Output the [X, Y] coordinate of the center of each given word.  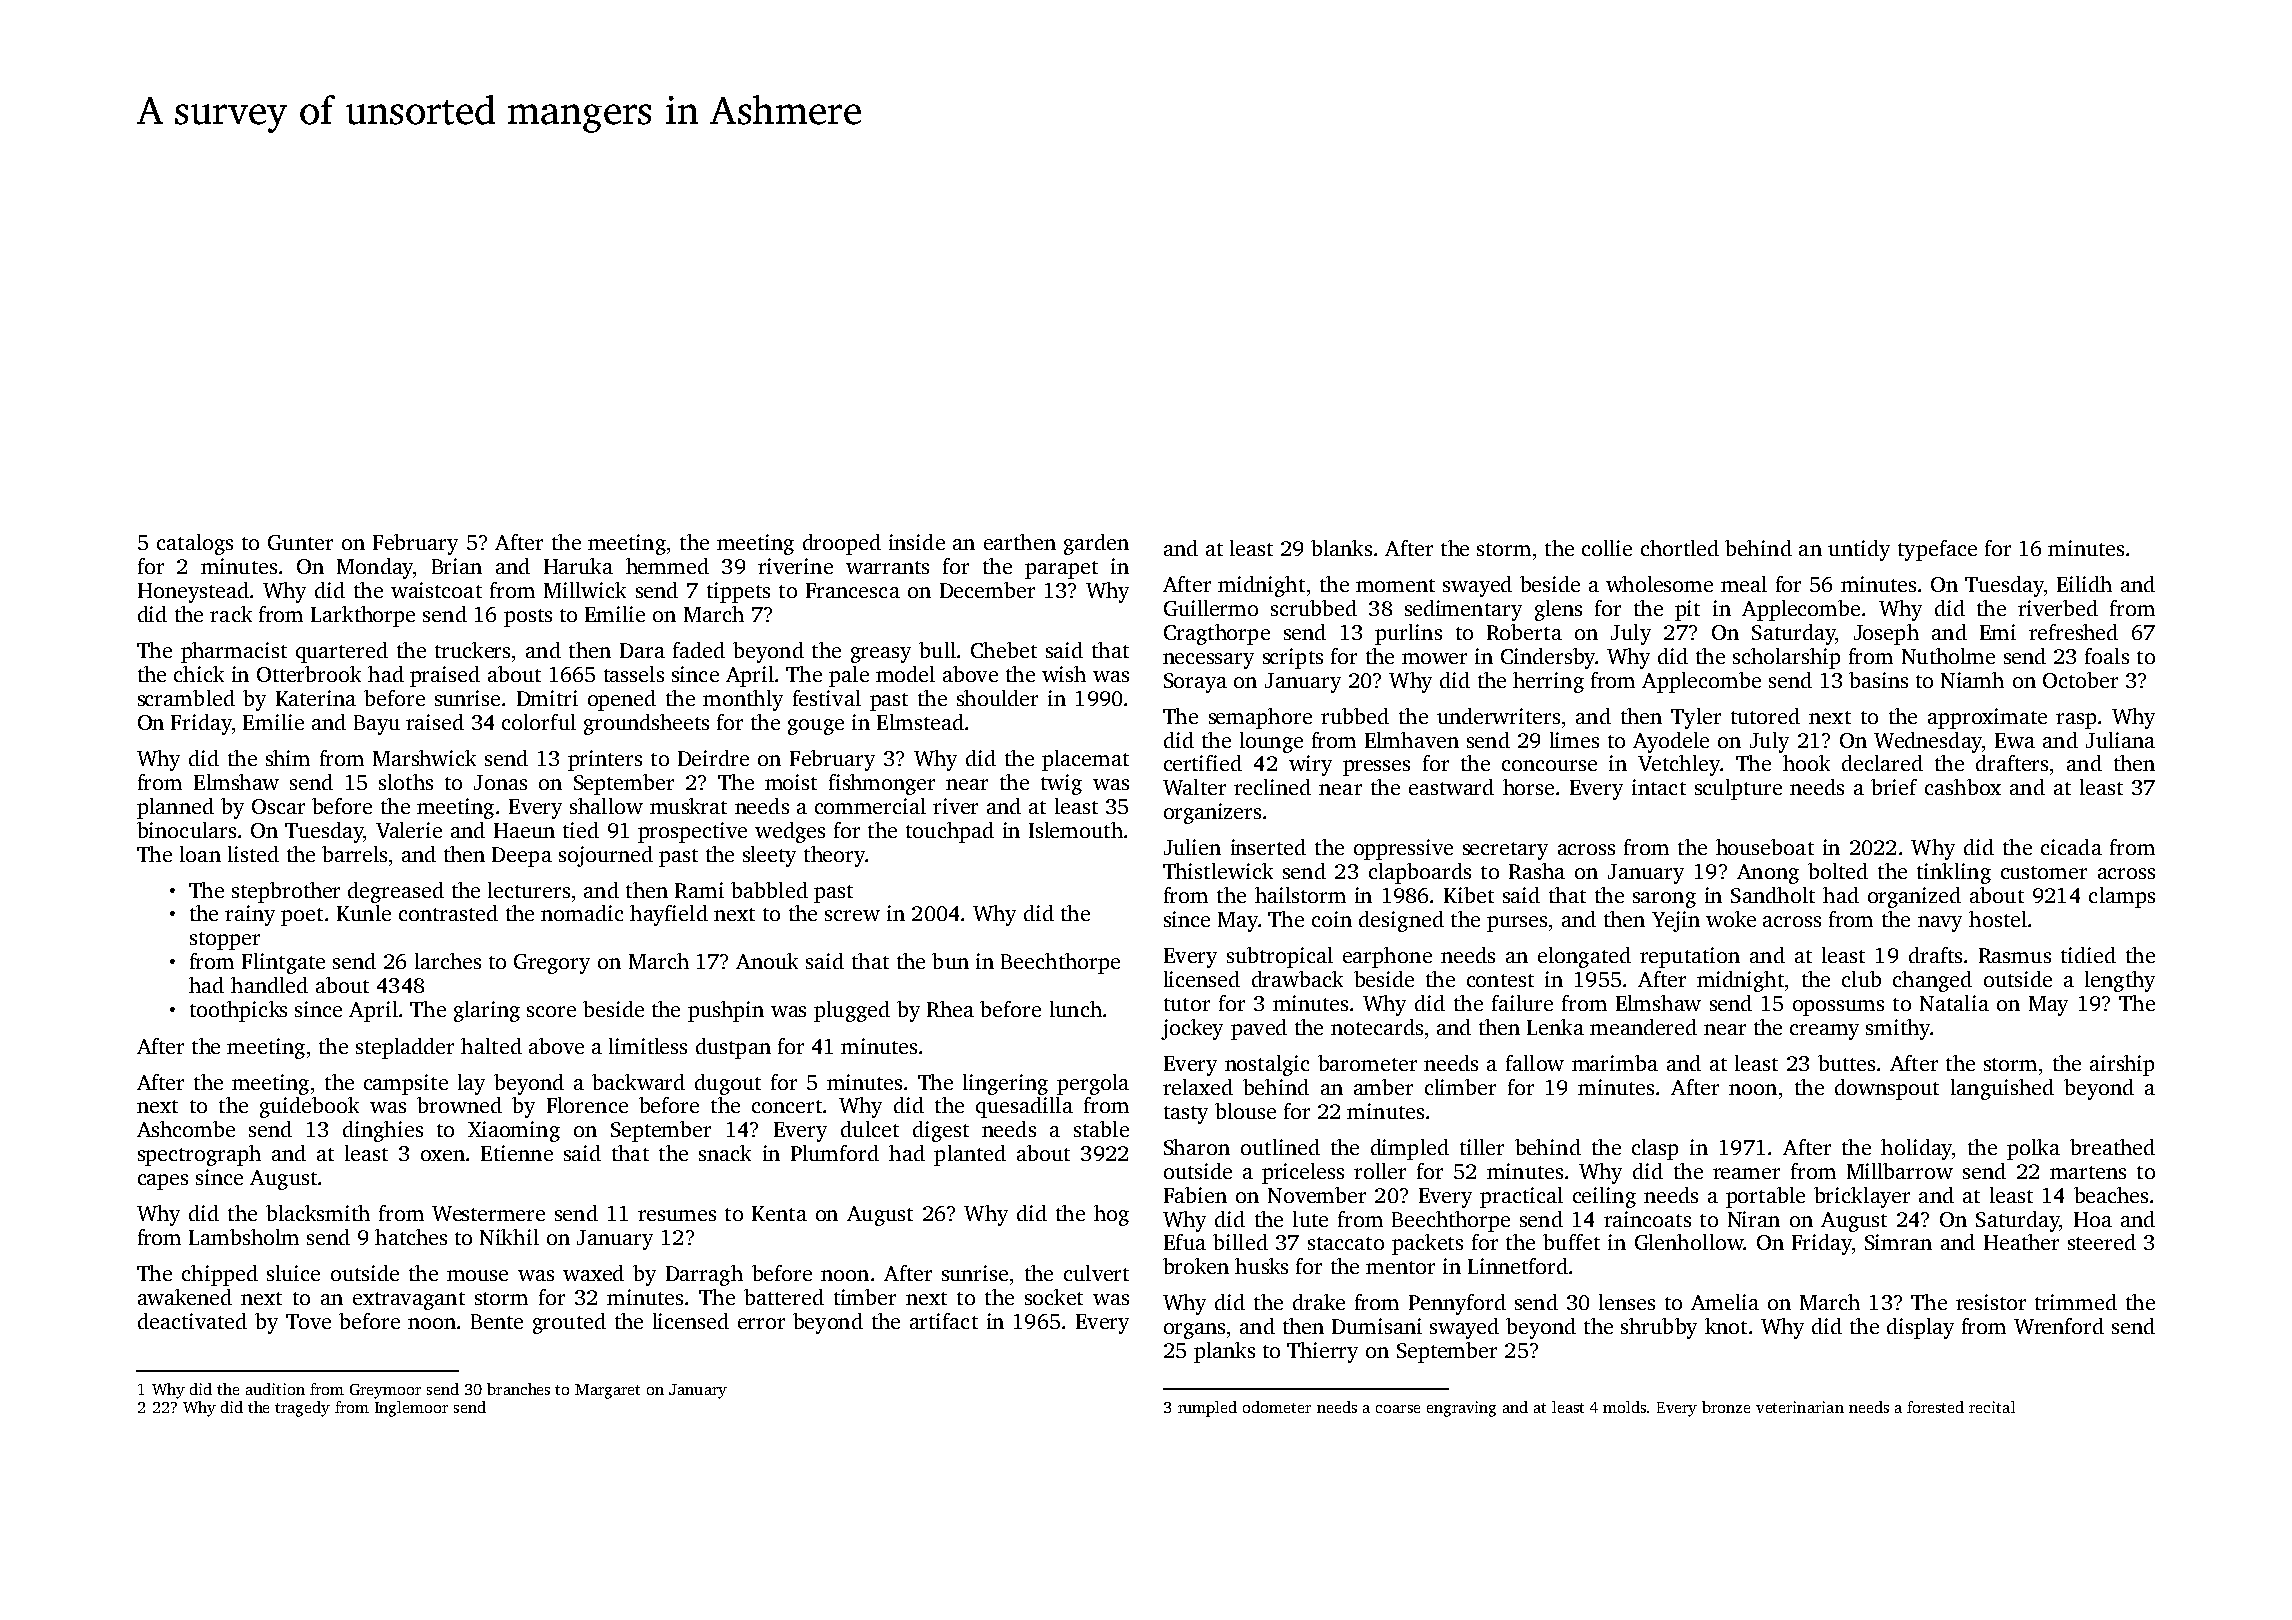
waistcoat [436, 590]
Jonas [500, 782]
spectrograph [199, 1155]
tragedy [302, 1409]
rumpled [1207, 1409]
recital [1992, 1407]
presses [1376, 768]
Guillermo [1211, 608]
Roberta [1524, 632]
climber [1460, 1087]
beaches [2111, 1195]
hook [1806, 763]
